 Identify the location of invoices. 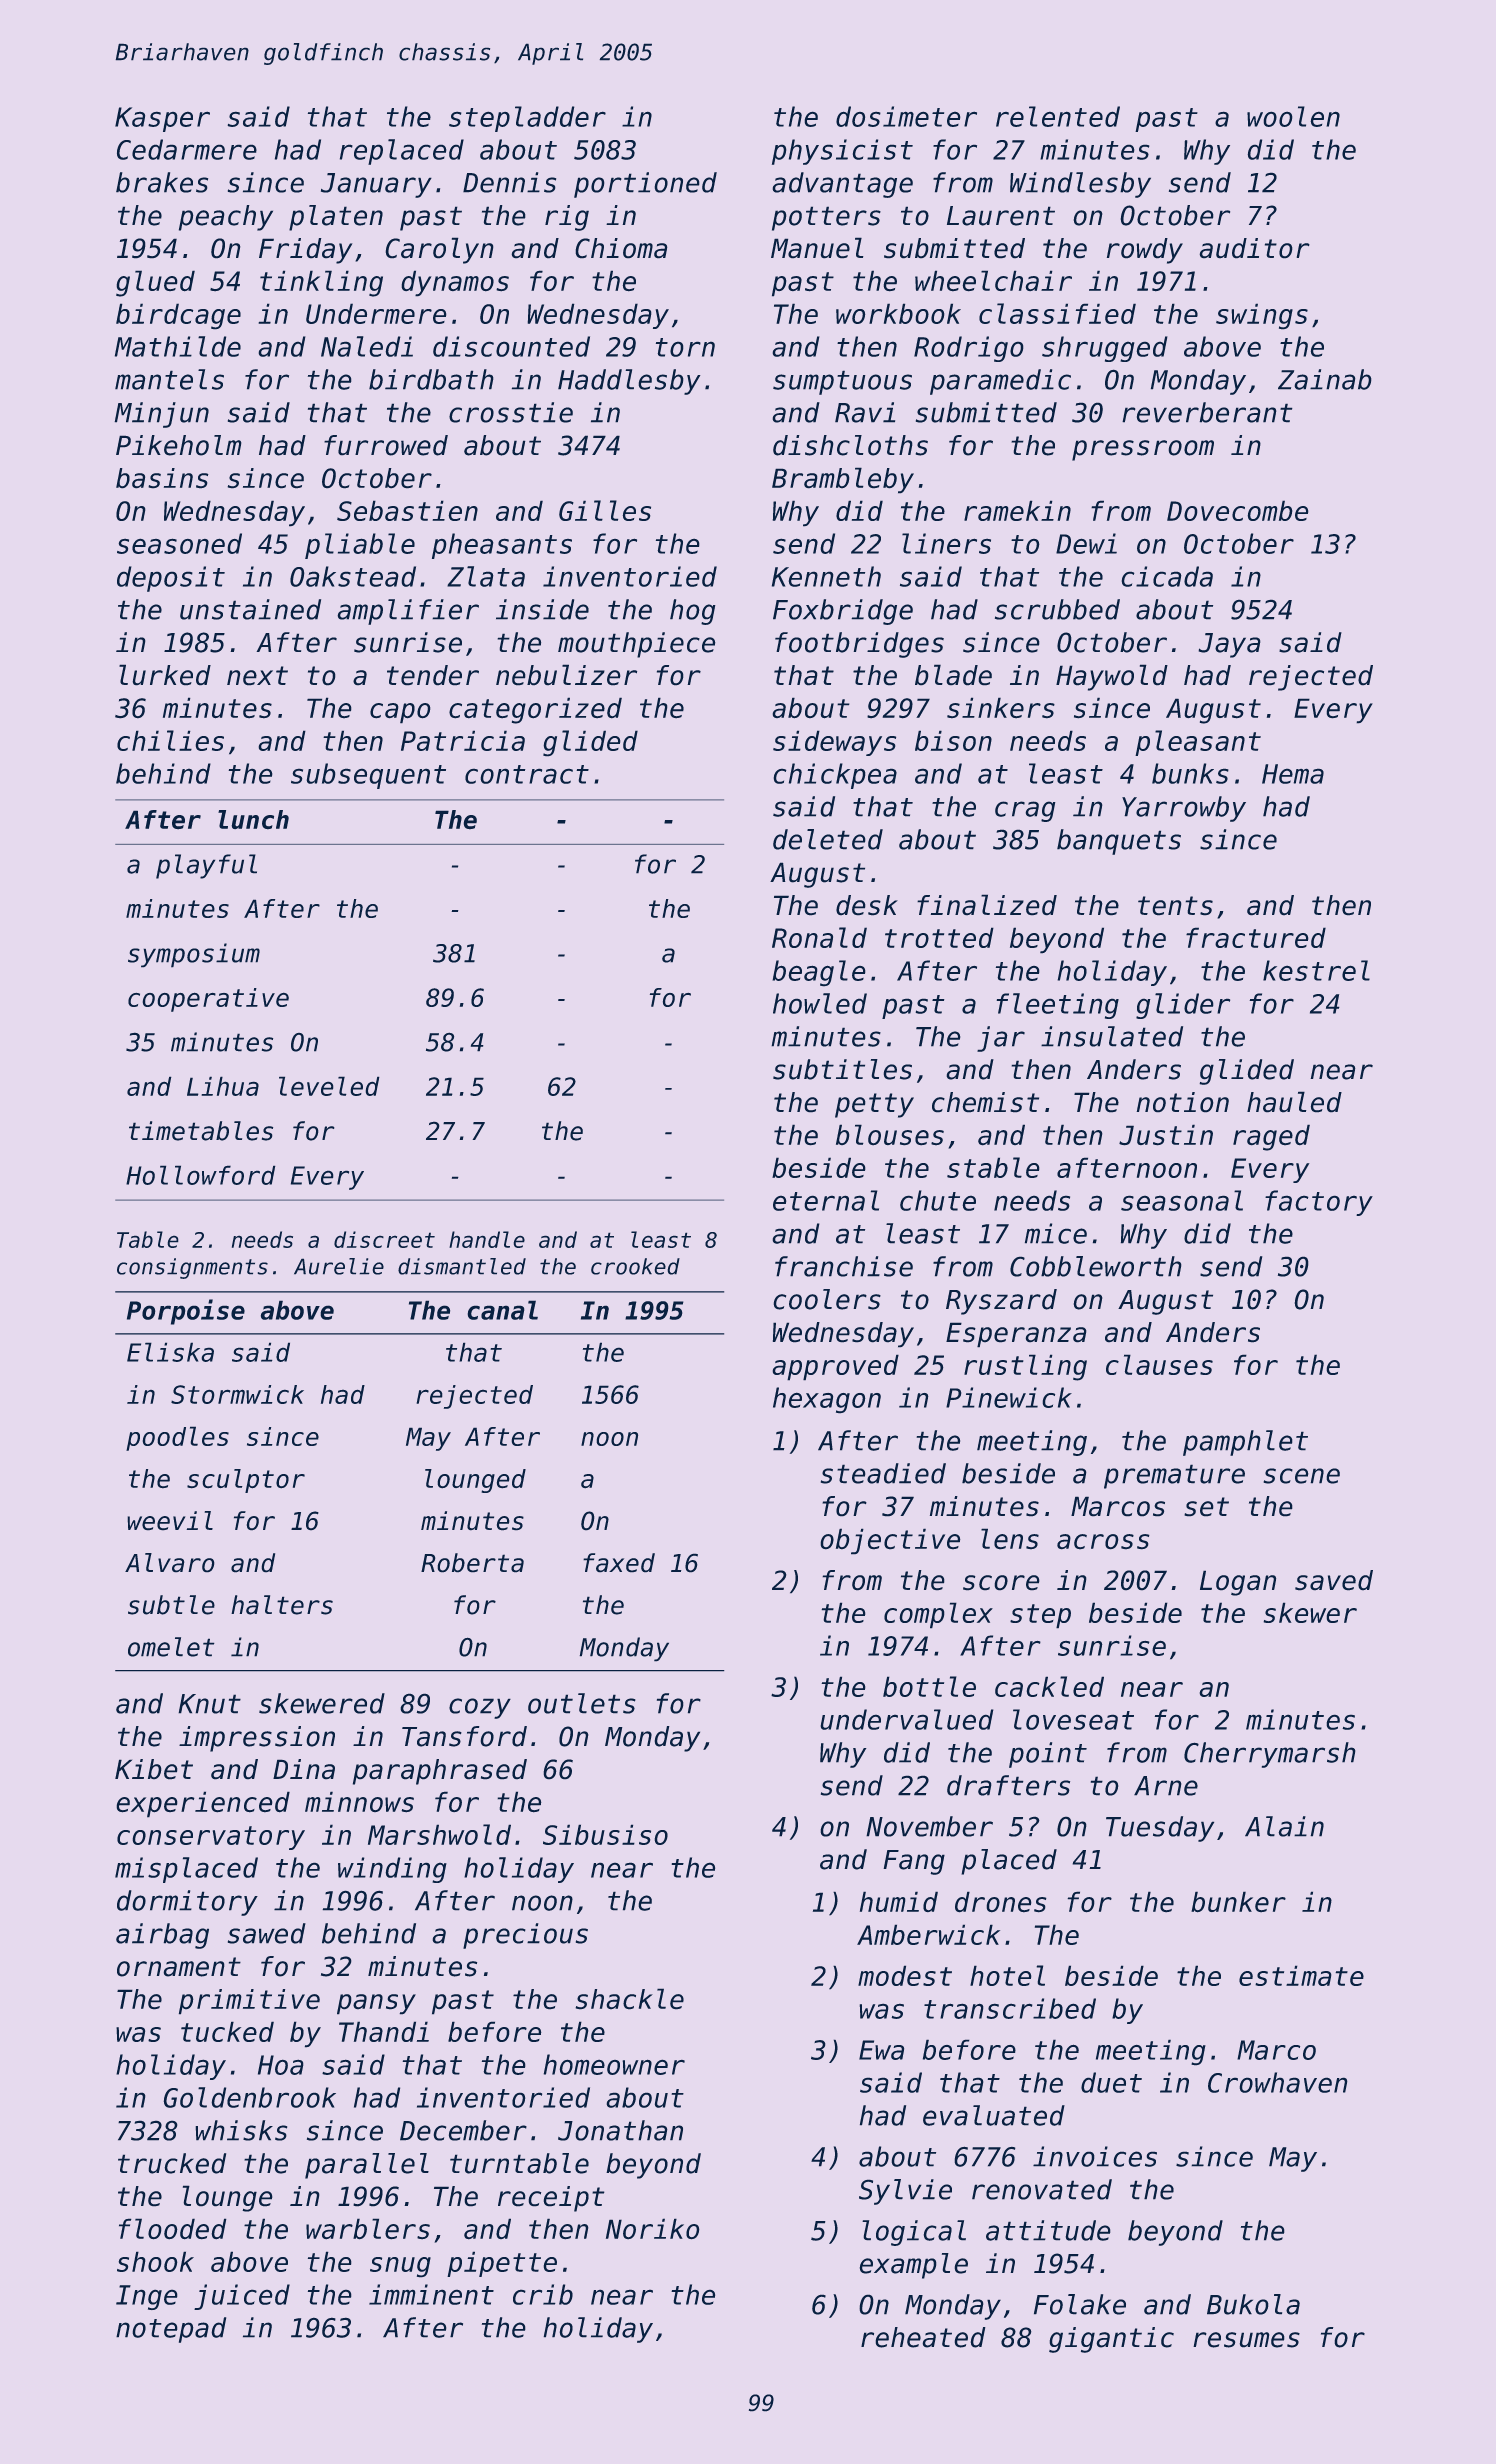
(1095, 2156).
